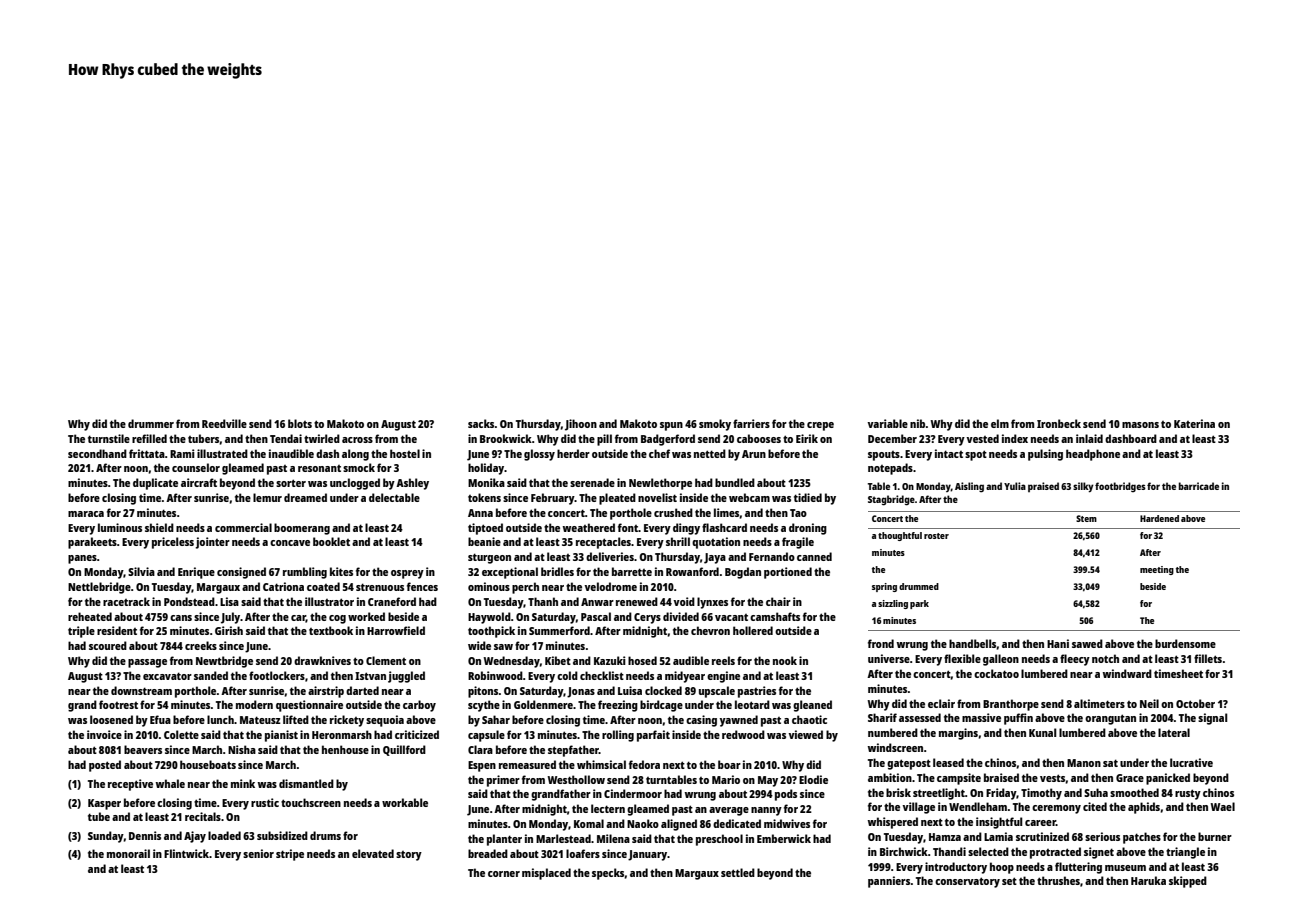 This screenshot has width=1308, height=924. Describe the element at coordinates (936, 536) in the screenshot. I see `roster` at that location.
